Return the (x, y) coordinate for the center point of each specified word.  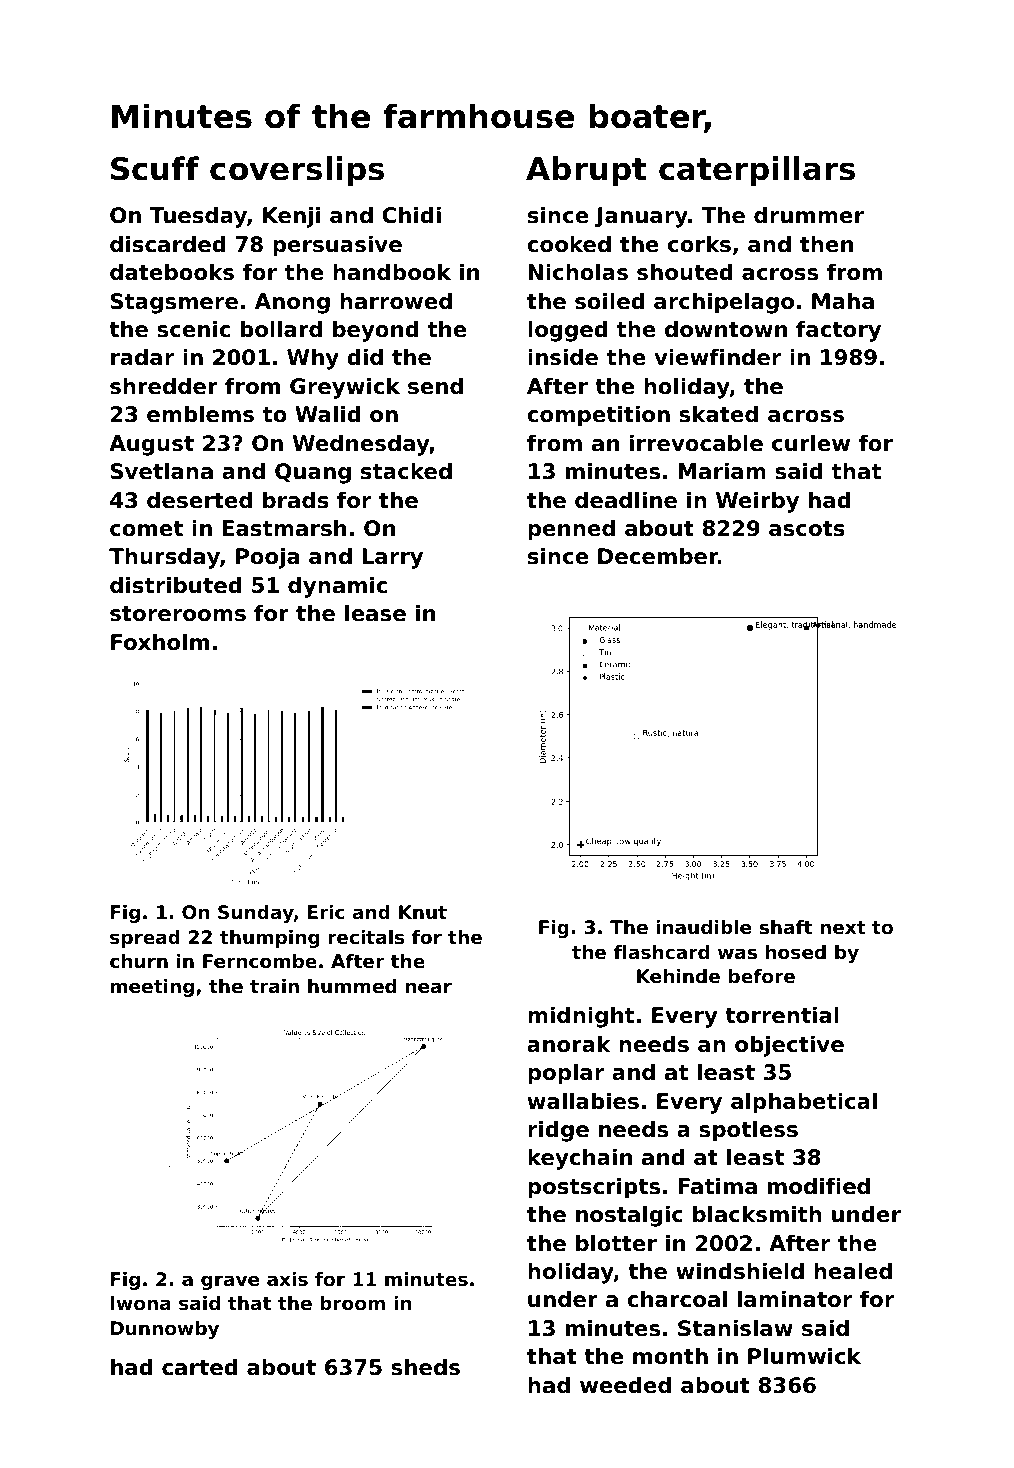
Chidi (411, 215)
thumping (269, 939)
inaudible (703, 927)
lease (375, 613)
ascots (807, 529)
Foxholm (160, 642)
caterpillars (757, 171)
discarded (168, 244)
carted (200, 1367)
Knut (423, 912)
